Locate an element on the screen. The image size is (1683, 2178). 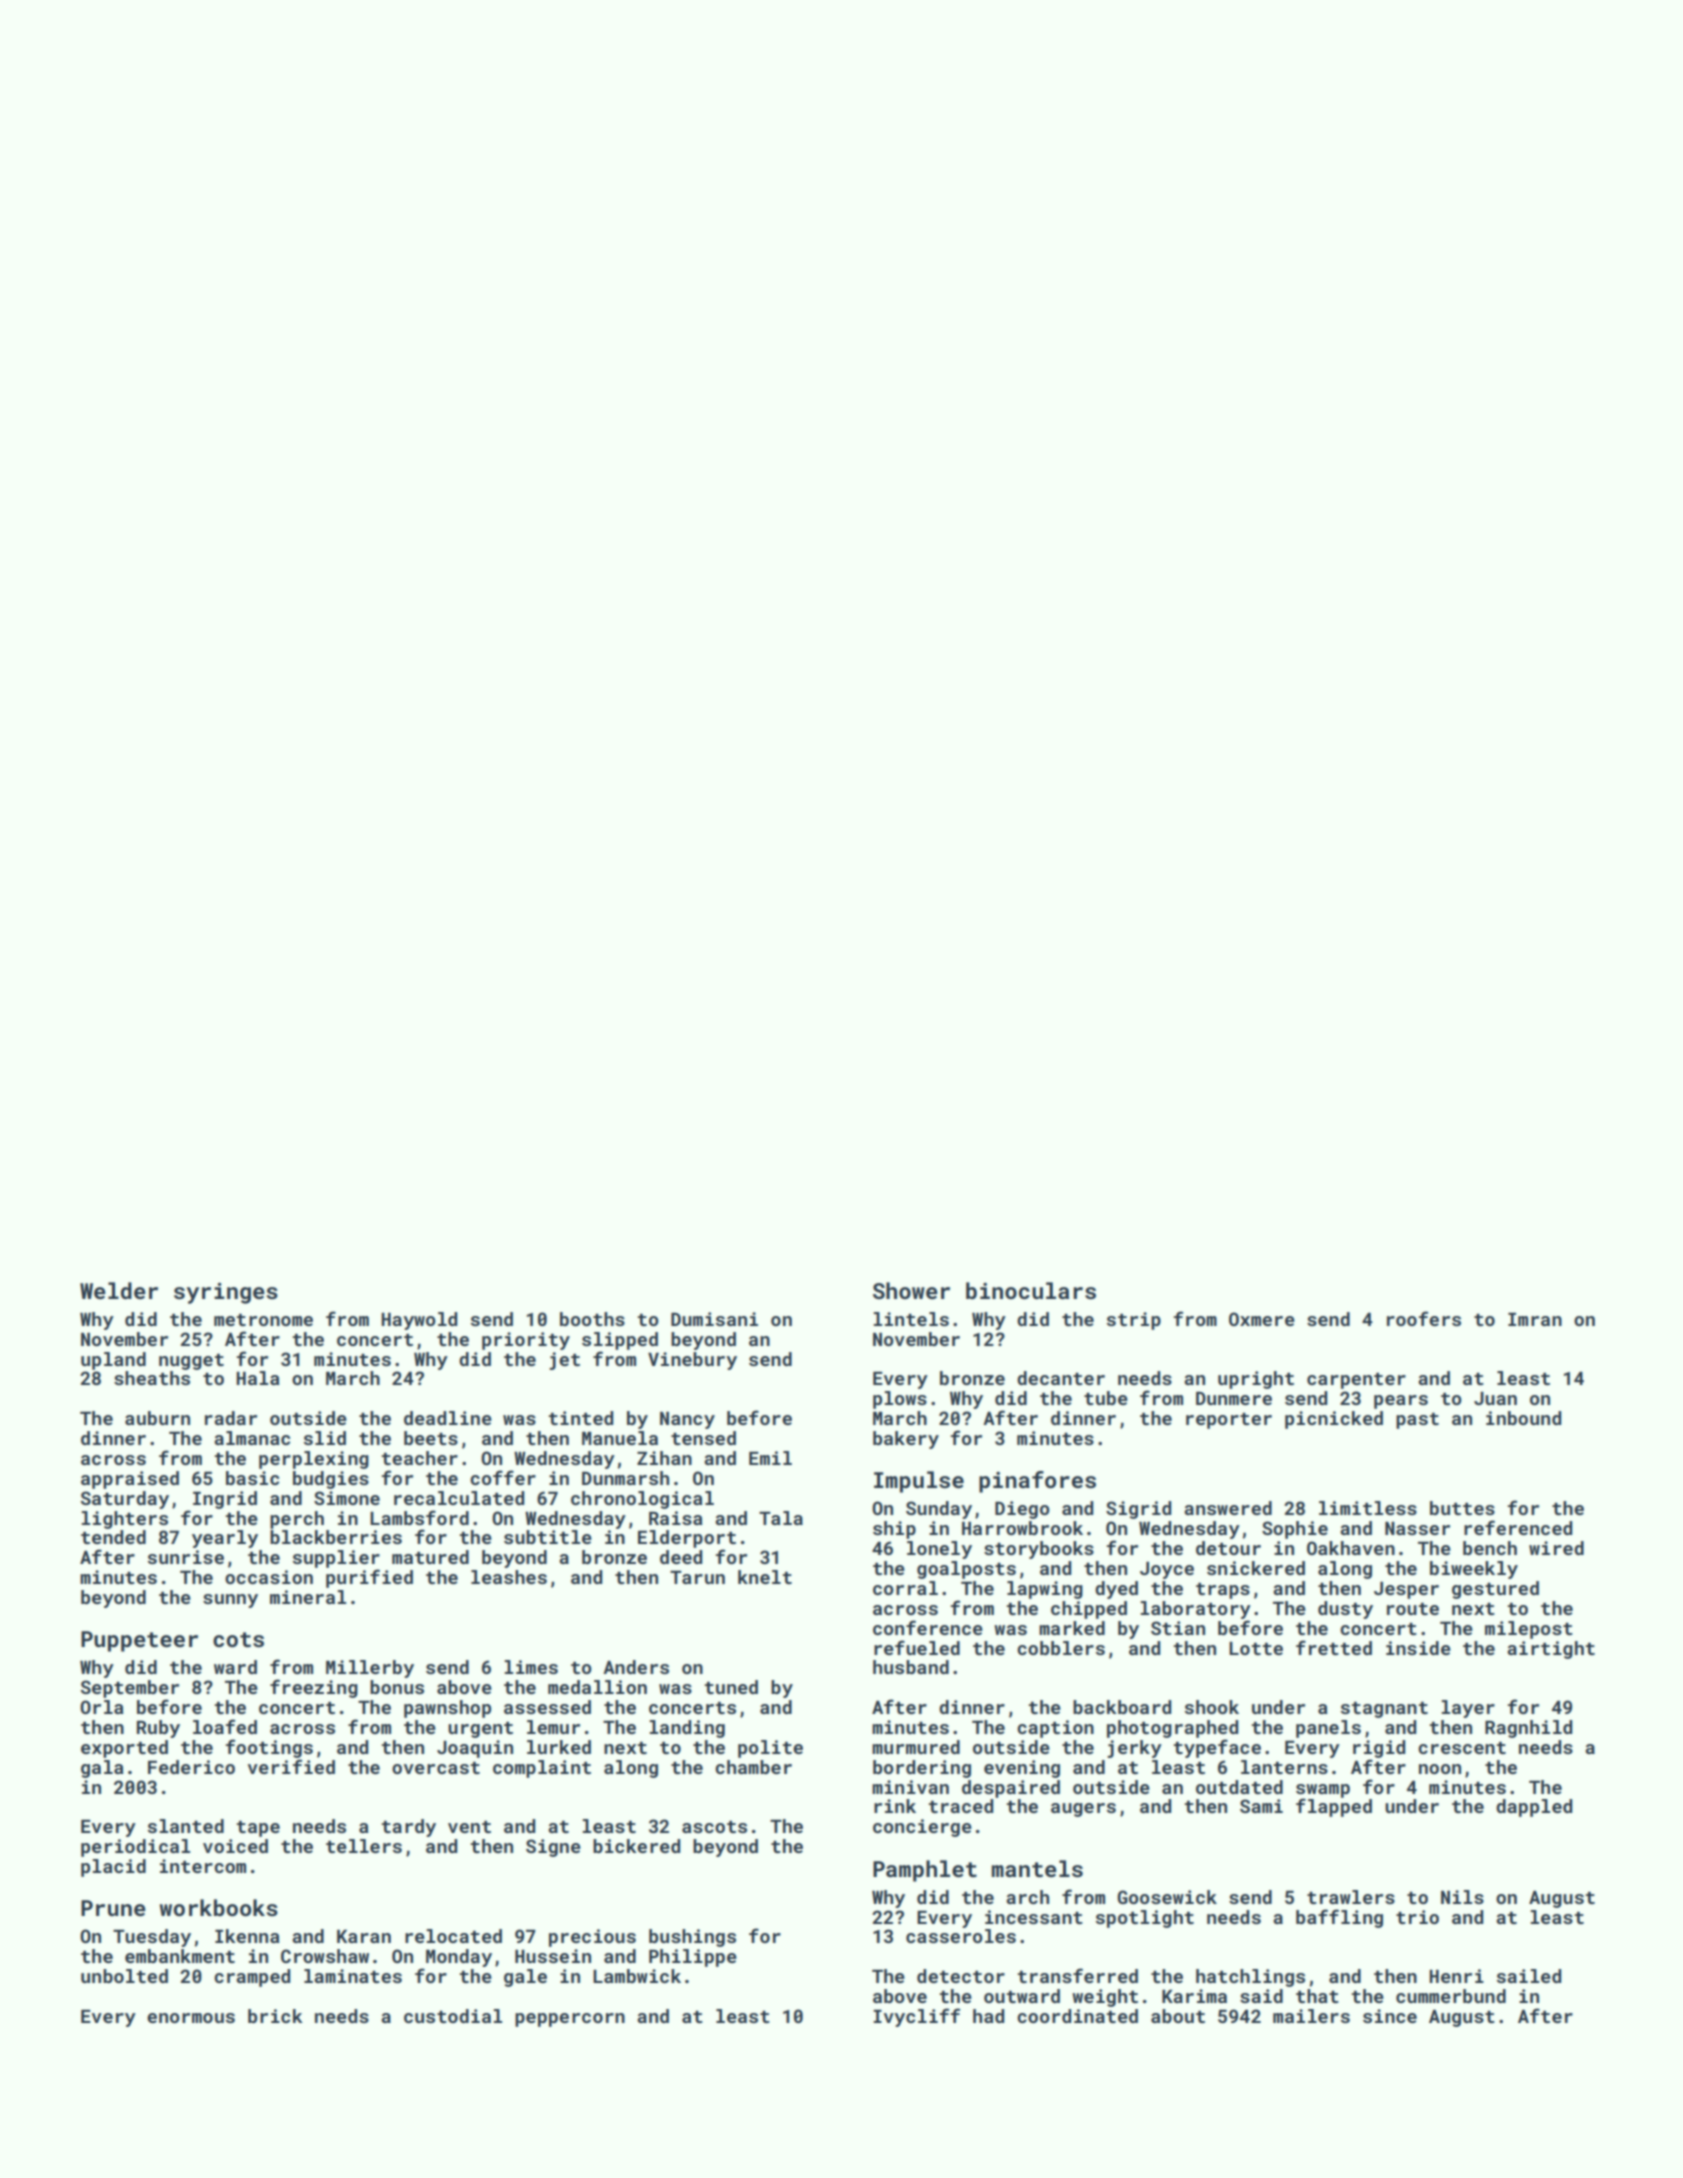
perch is located at coordinates (297, 1520).
